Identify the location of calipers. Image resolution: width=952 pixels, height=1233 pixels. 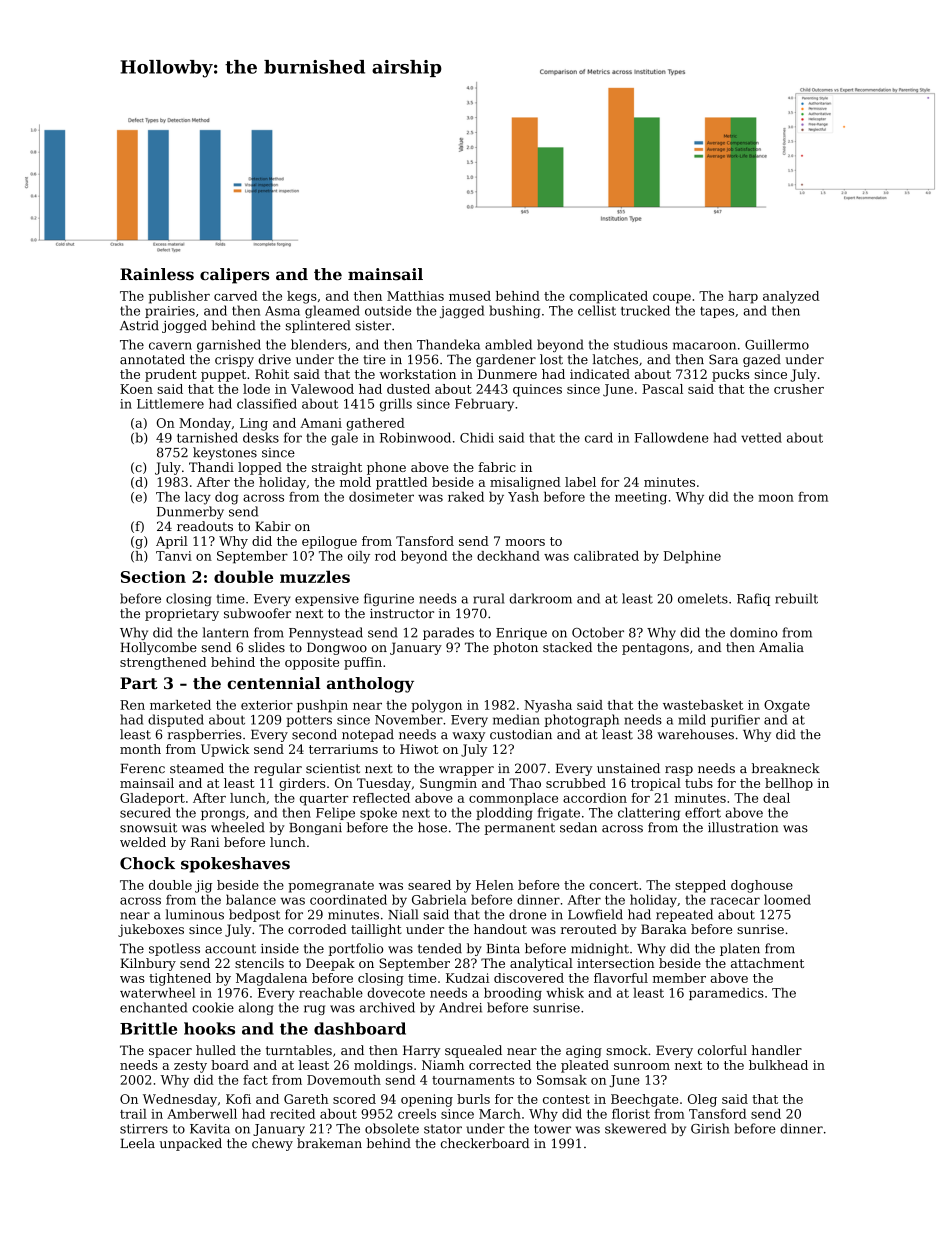
(234, 276).
